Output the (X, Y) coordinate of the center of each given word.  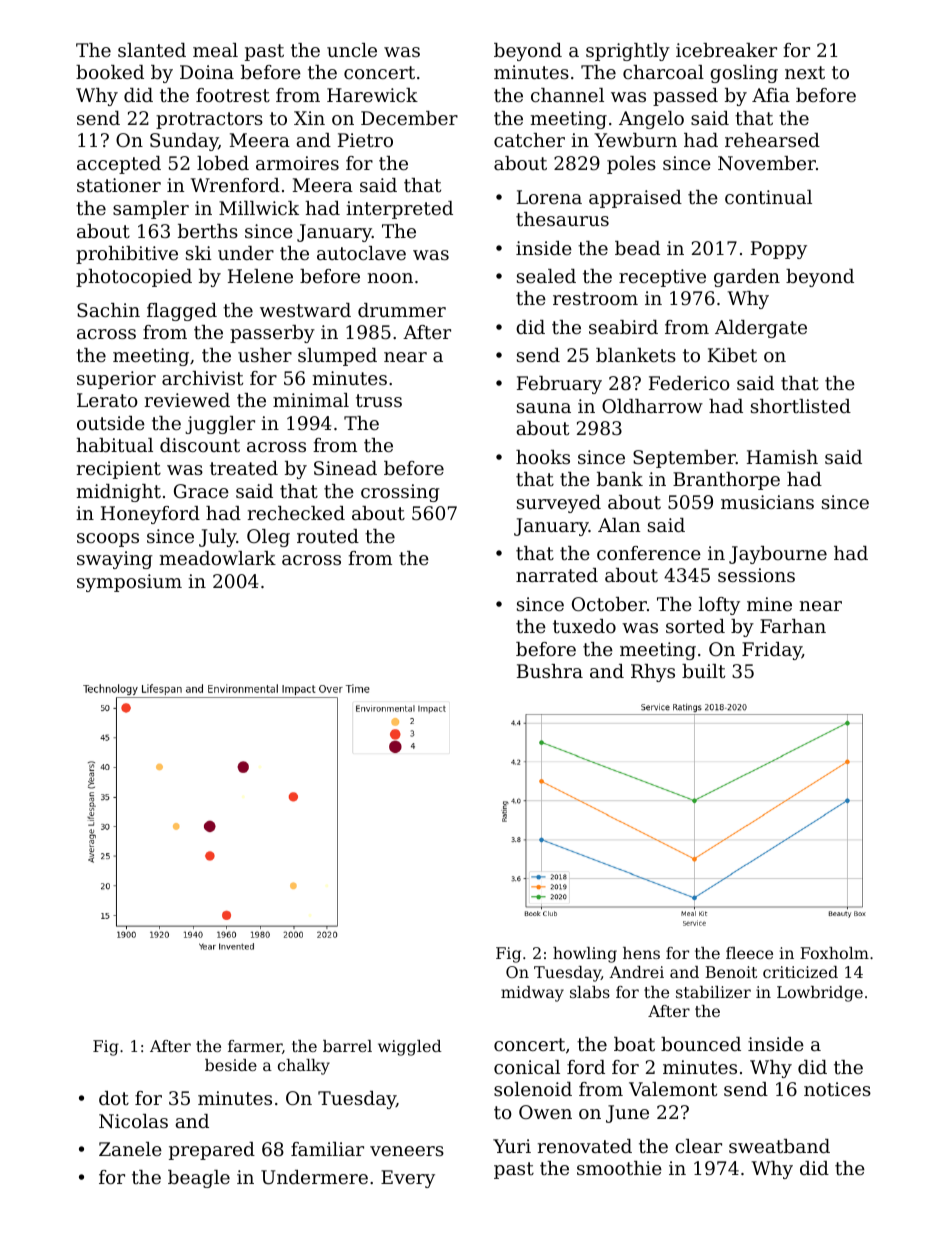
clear (698, 1146)
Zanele (130, 1149)
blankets (636, 355)
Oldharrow (652, 406)
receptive (662, 278)
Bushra (550, 671)
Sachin (108, 310)
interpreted (399, 210)
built (703, 671)
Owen (545, 1112)
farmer (255, 1046)
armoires (297, 163)
